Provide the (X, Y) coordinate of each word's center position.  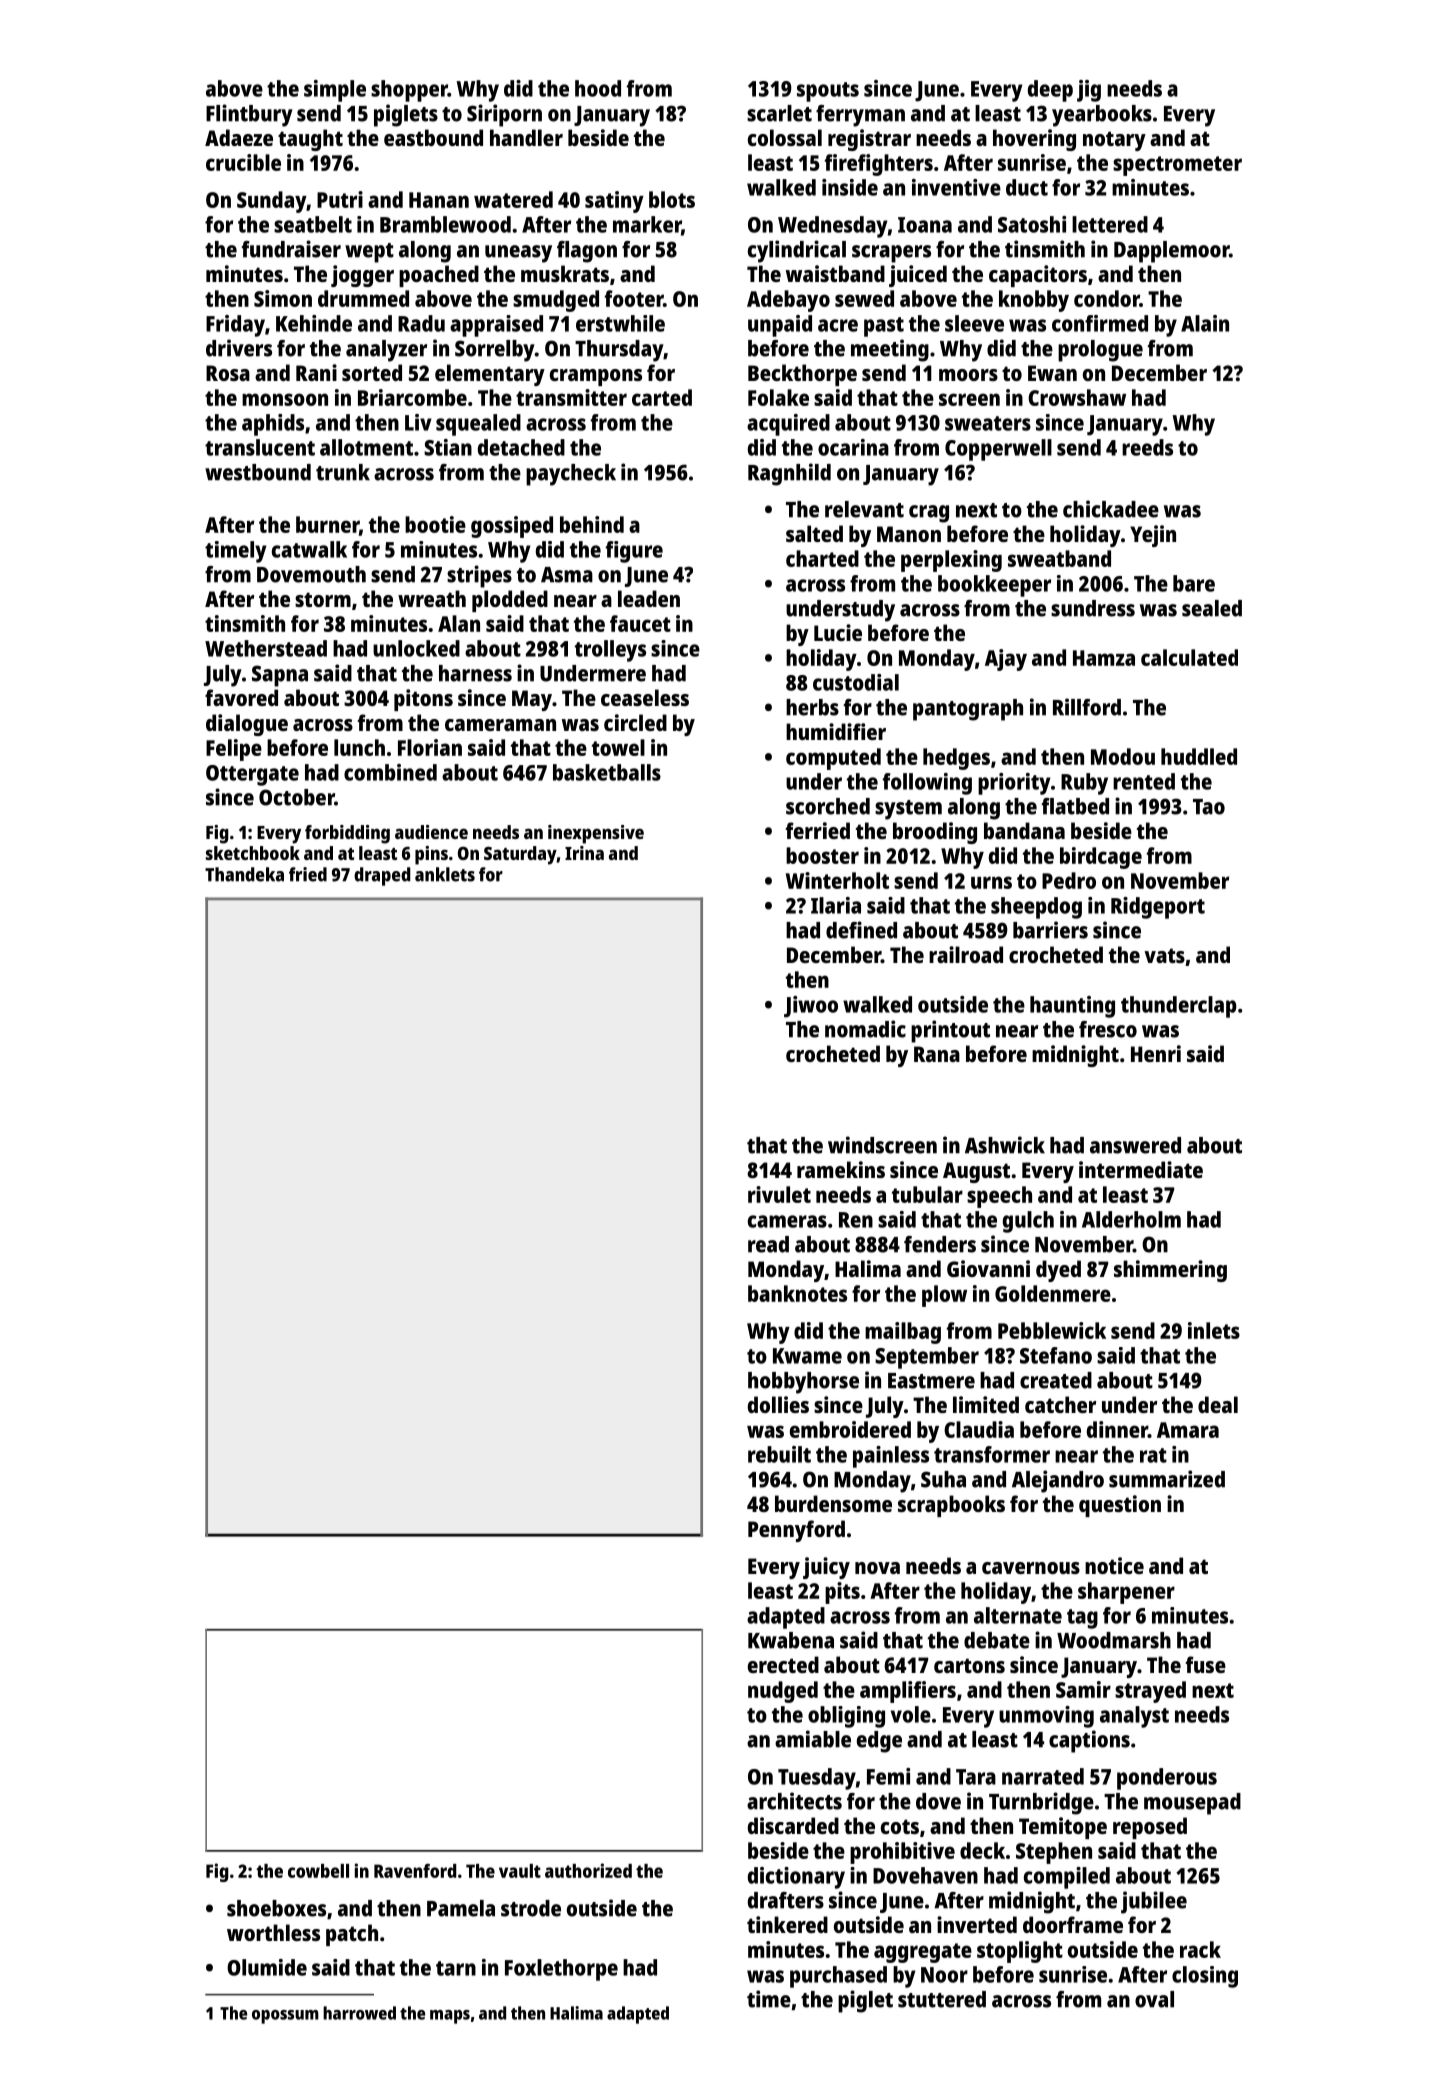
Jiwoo (811, 1007)
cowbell (318, 1871)
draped (382, 876)
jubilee (1154, 1902)
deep (1050, 91)
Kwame (807, 1356)
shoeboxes (276, 1908)
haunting (1072, 1007)
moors (968, 375)
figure (634, 552)
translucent (260, 447)
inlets (1214, 1330)
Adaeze (239, 137)
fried (308, 874)
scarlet (779, 113)
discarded (793, 1825)
